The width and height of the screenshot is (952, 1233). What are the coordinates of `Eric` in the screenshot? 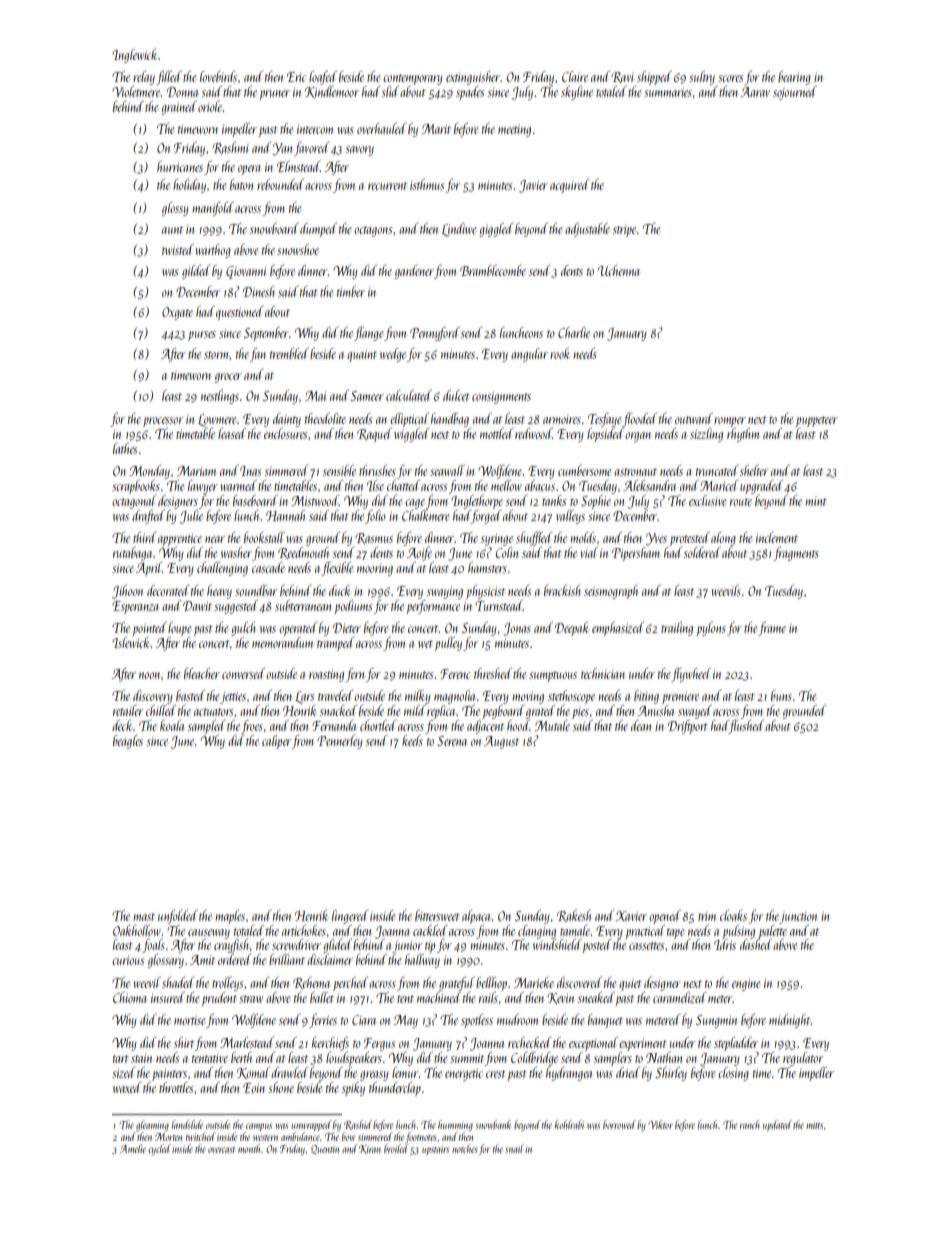 It's located at (296, 77).
